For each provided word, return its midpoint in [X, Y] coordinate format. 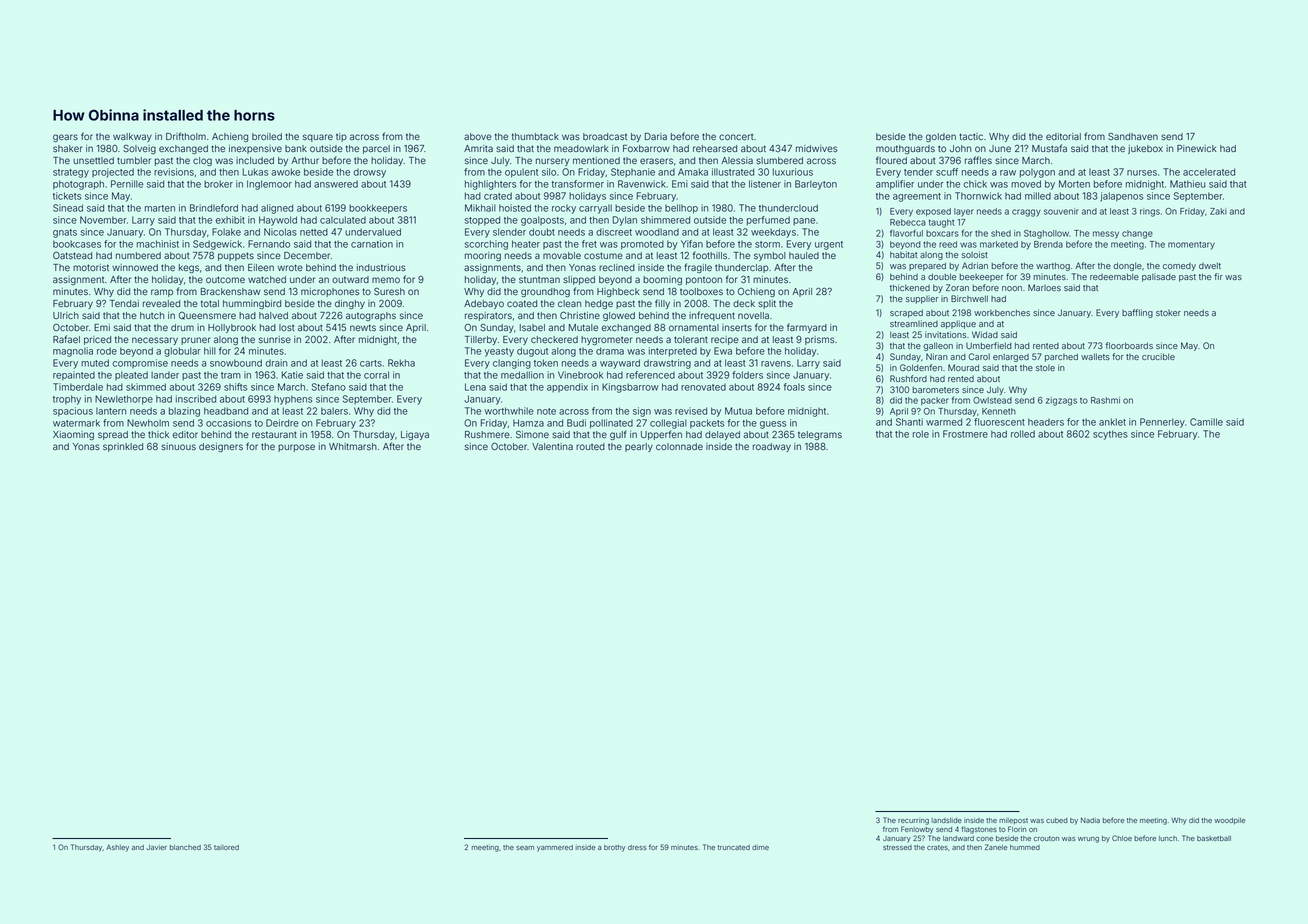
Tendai [124, 303]
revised [691, 411]
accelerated [1209, 172]
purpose [296, 448]
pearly [639, 447]
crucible [1158, 356]
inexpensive [255, 149]
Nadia [1090, 820]
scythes [1110, 435]
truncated [734, 847]
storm [767, 244]
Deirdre [282, 423]
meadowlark [581, 148]
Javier [157, 847]
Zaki [1218, 211]
